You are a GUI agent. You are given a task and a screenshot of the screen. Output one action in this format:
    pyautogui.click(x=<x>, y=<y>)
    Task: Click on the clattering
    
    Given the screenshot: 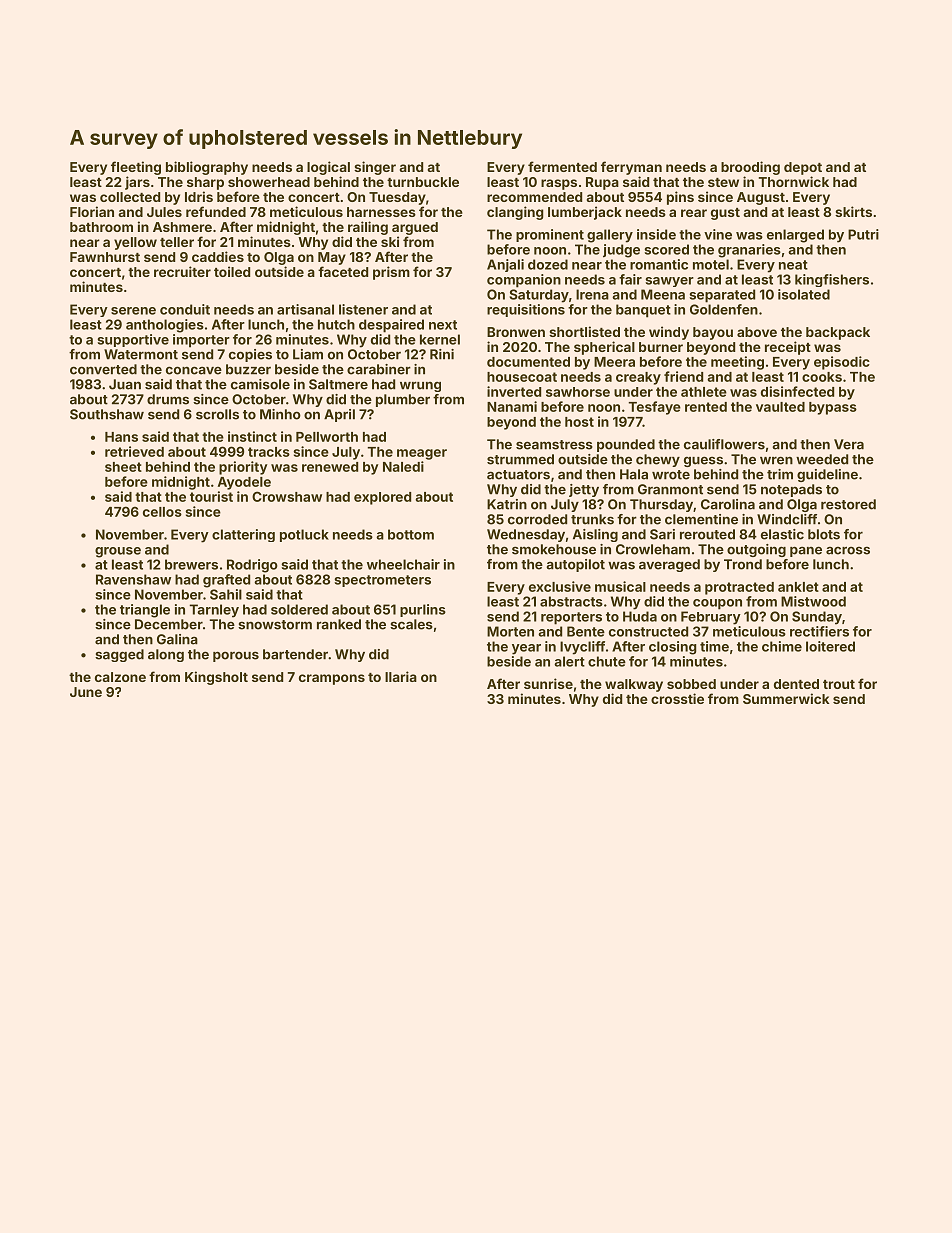 What is the action you would take?
    pyautogui.click(x=243, y=535)
